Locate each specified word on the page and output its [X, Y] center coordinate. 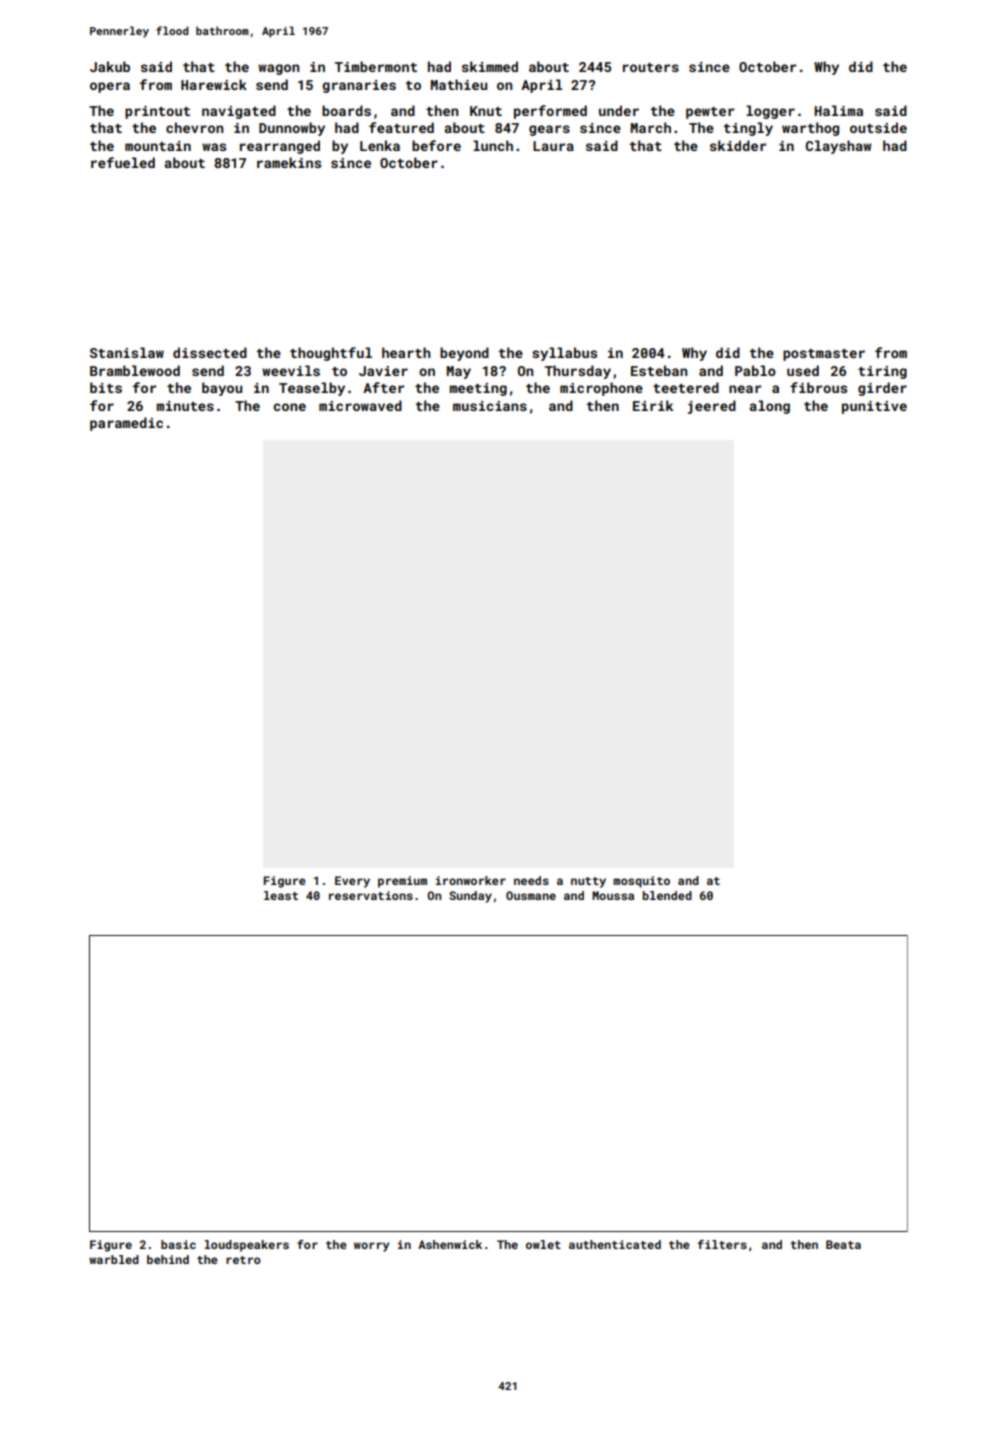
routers [651, 67]
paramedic [126, 424]
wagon [278, 69]
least [281, 895]
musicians [490, 406]
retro [243, 1260]
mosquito [641, 882]
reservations [371, 895]
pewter [710, 113]
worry [371, 1247]
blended [667, 895]
